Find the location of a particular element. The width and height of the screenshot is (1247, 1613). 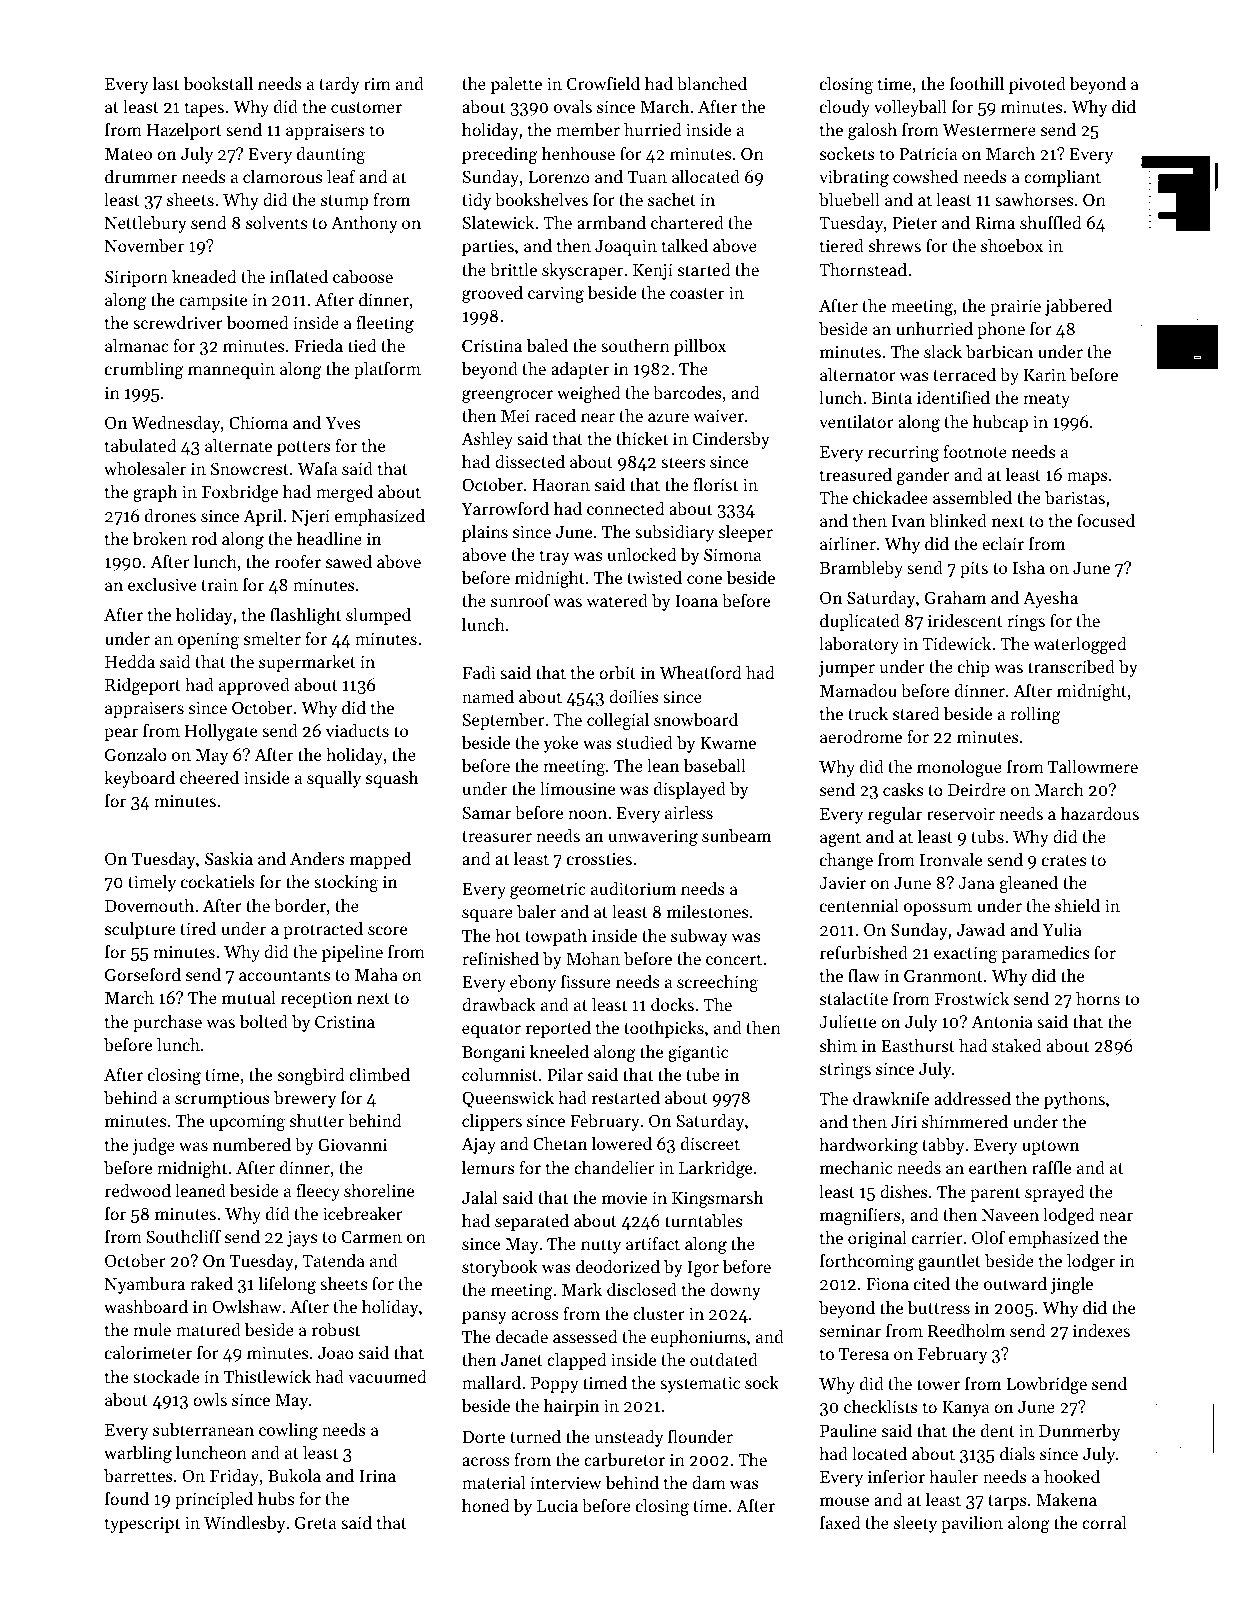

warbling is located at coordinates (138, 1454).
